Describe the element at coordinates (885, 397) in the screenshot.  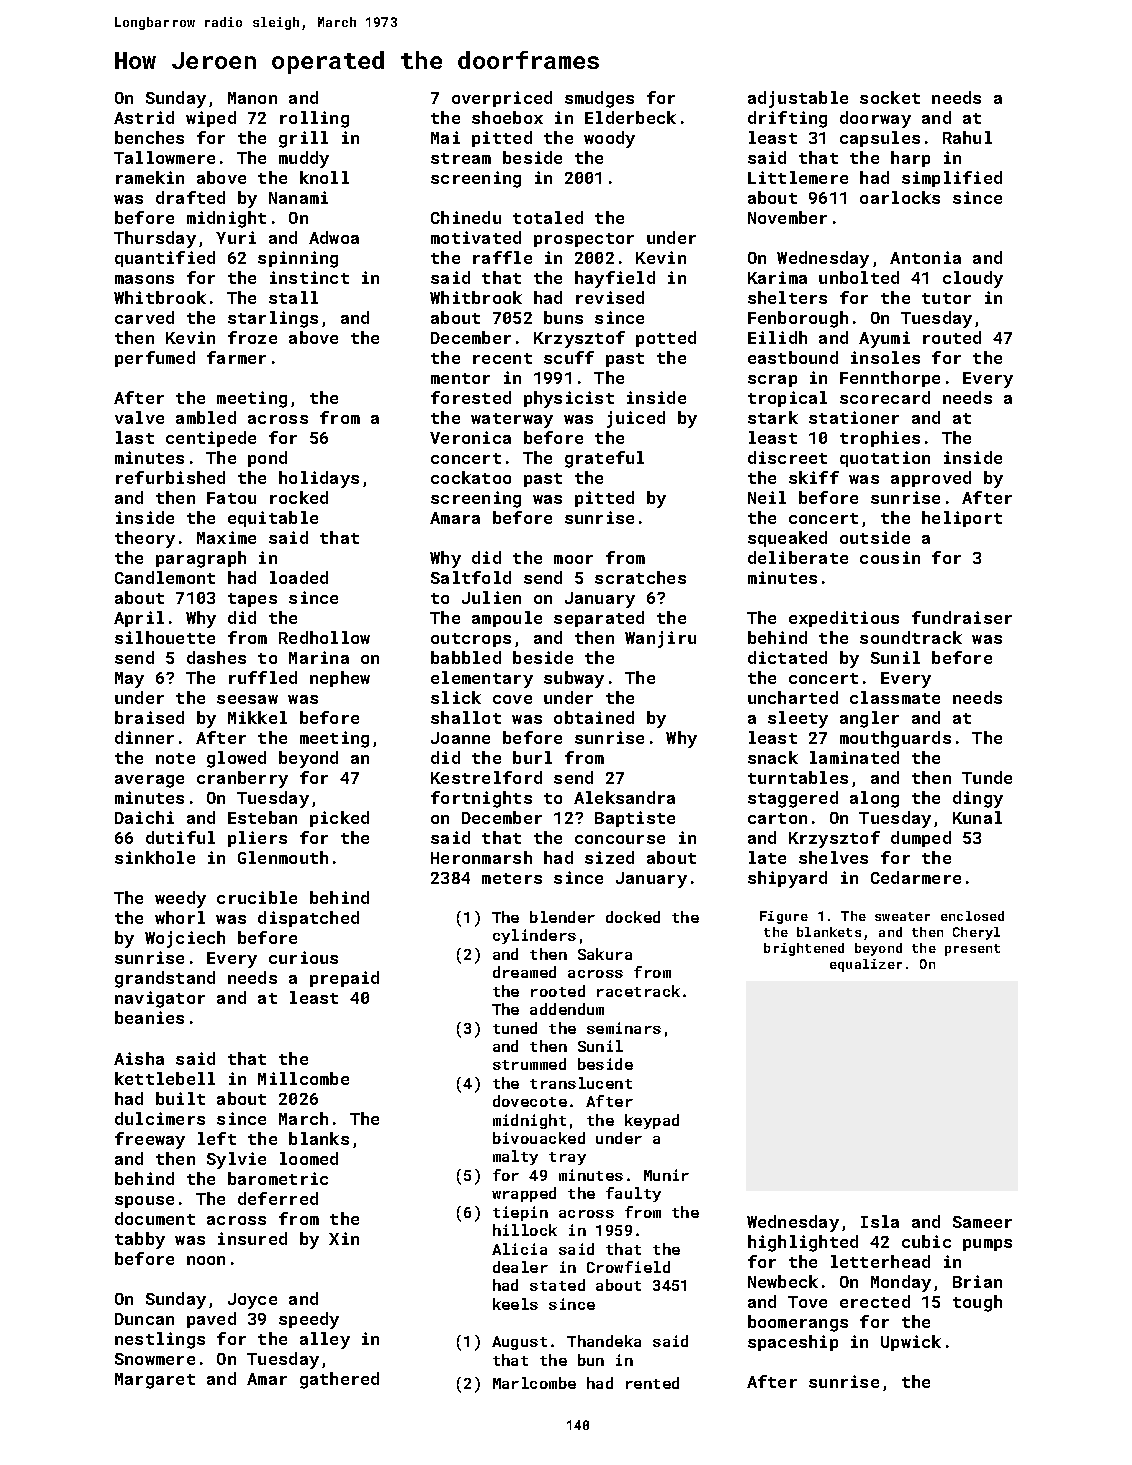
I see `scorecard` at that location.
